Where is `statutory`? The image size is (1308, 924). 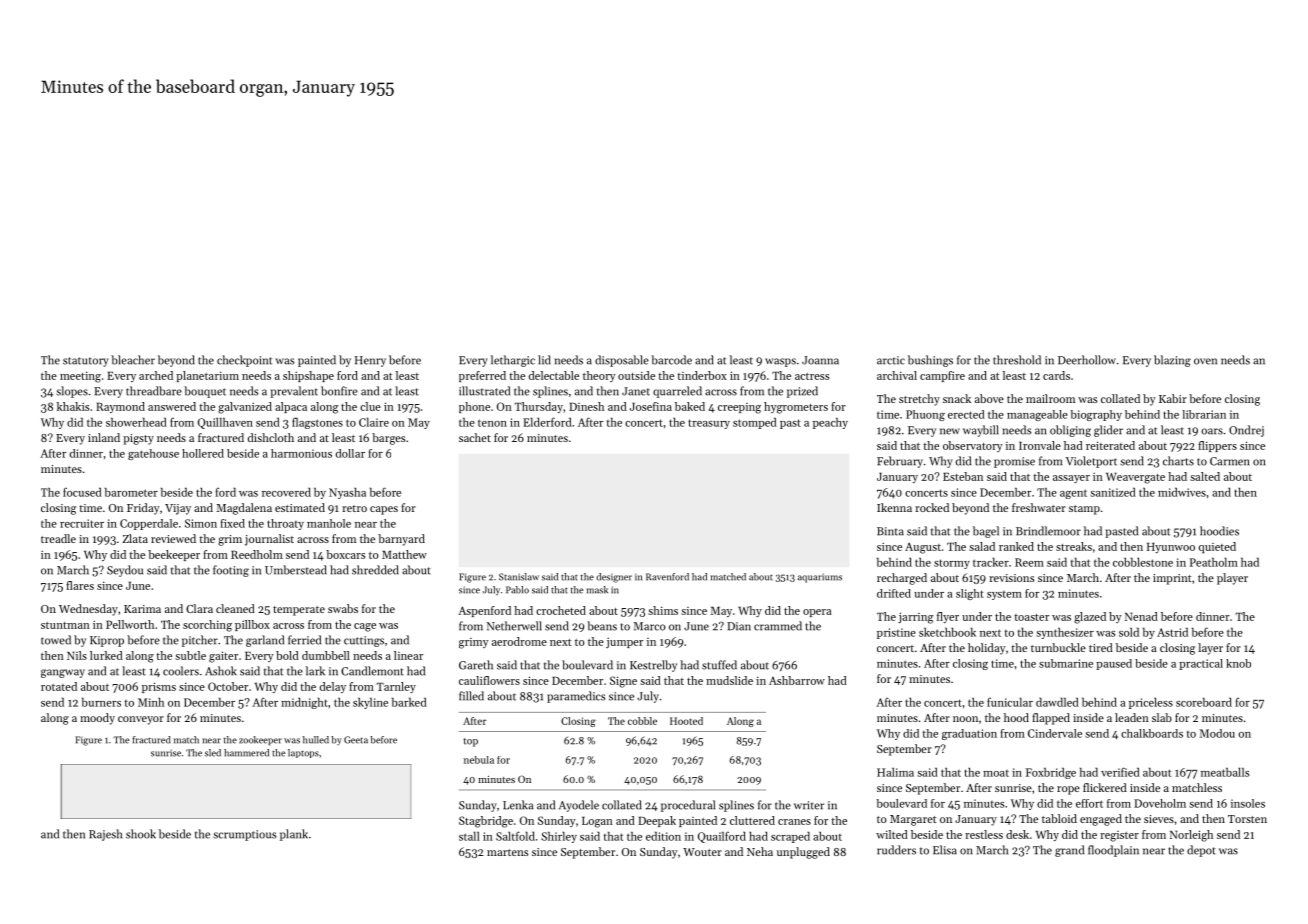 statutory is located at coordinates (86, 362).
